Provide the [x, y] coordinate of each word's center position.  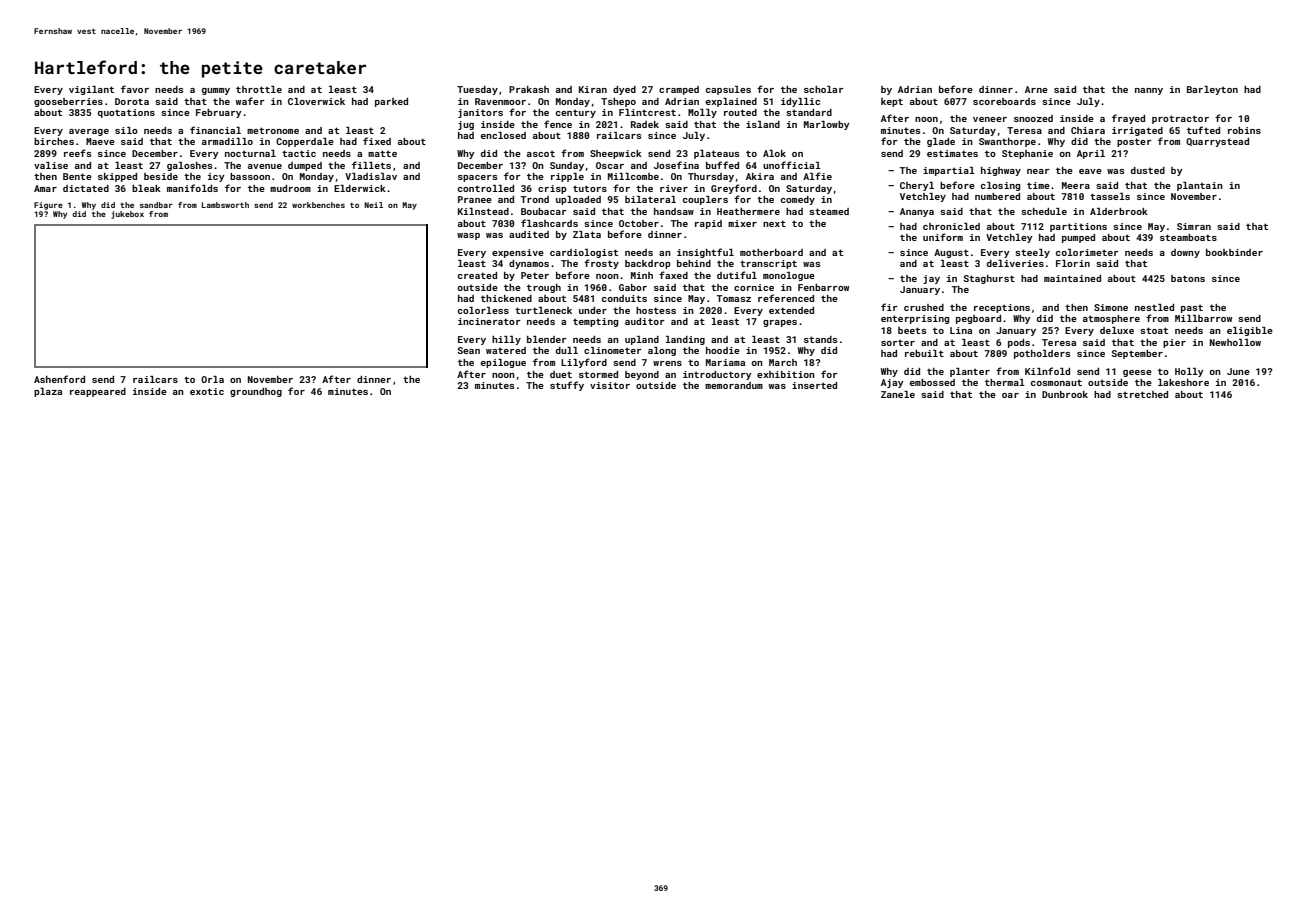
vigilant [91, 90]
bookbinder [1234, 252]
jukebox [127, 215]
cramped [679, 90]
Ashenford [59, 379]
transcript [768, 264]
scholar [824, 89]
